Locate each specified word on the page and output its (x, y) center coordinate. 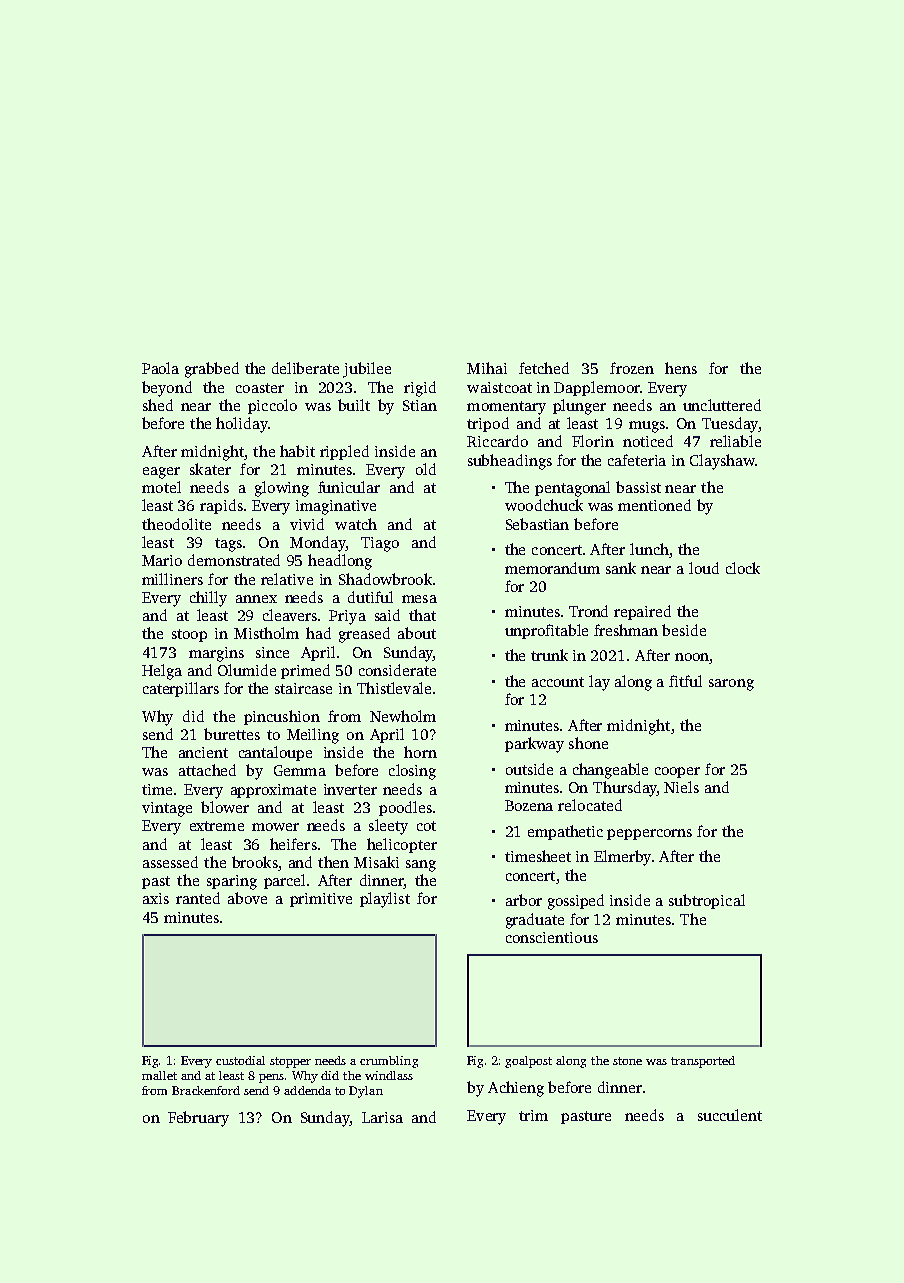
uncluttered (722, 405)
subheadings (510, 462)
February (198, 1119)
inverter (350, 789)
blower (225, 807)
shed (158, 405)
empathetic (565, 832)
